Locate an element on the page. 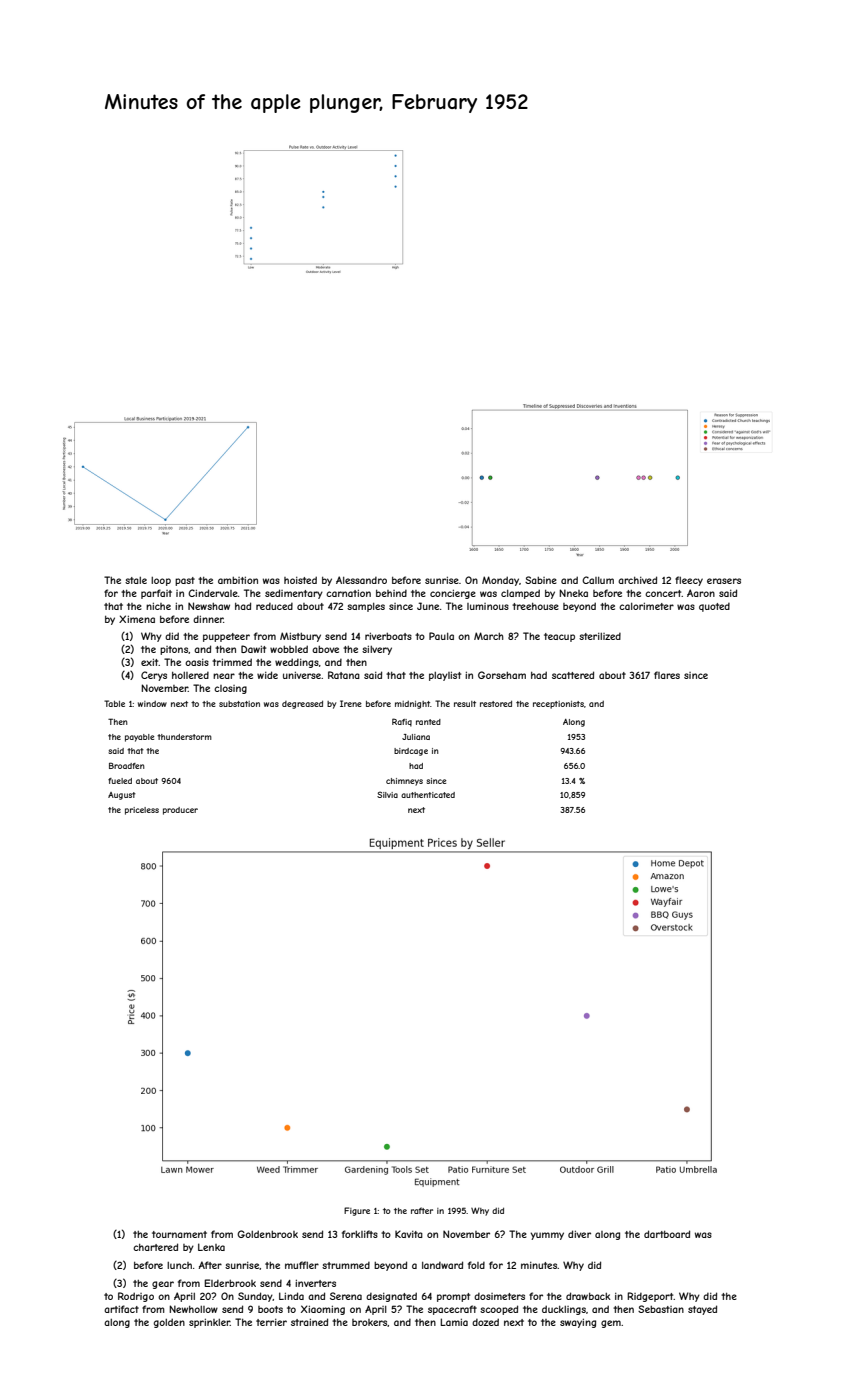  forklifts is located at coordinates (360, 1234).
